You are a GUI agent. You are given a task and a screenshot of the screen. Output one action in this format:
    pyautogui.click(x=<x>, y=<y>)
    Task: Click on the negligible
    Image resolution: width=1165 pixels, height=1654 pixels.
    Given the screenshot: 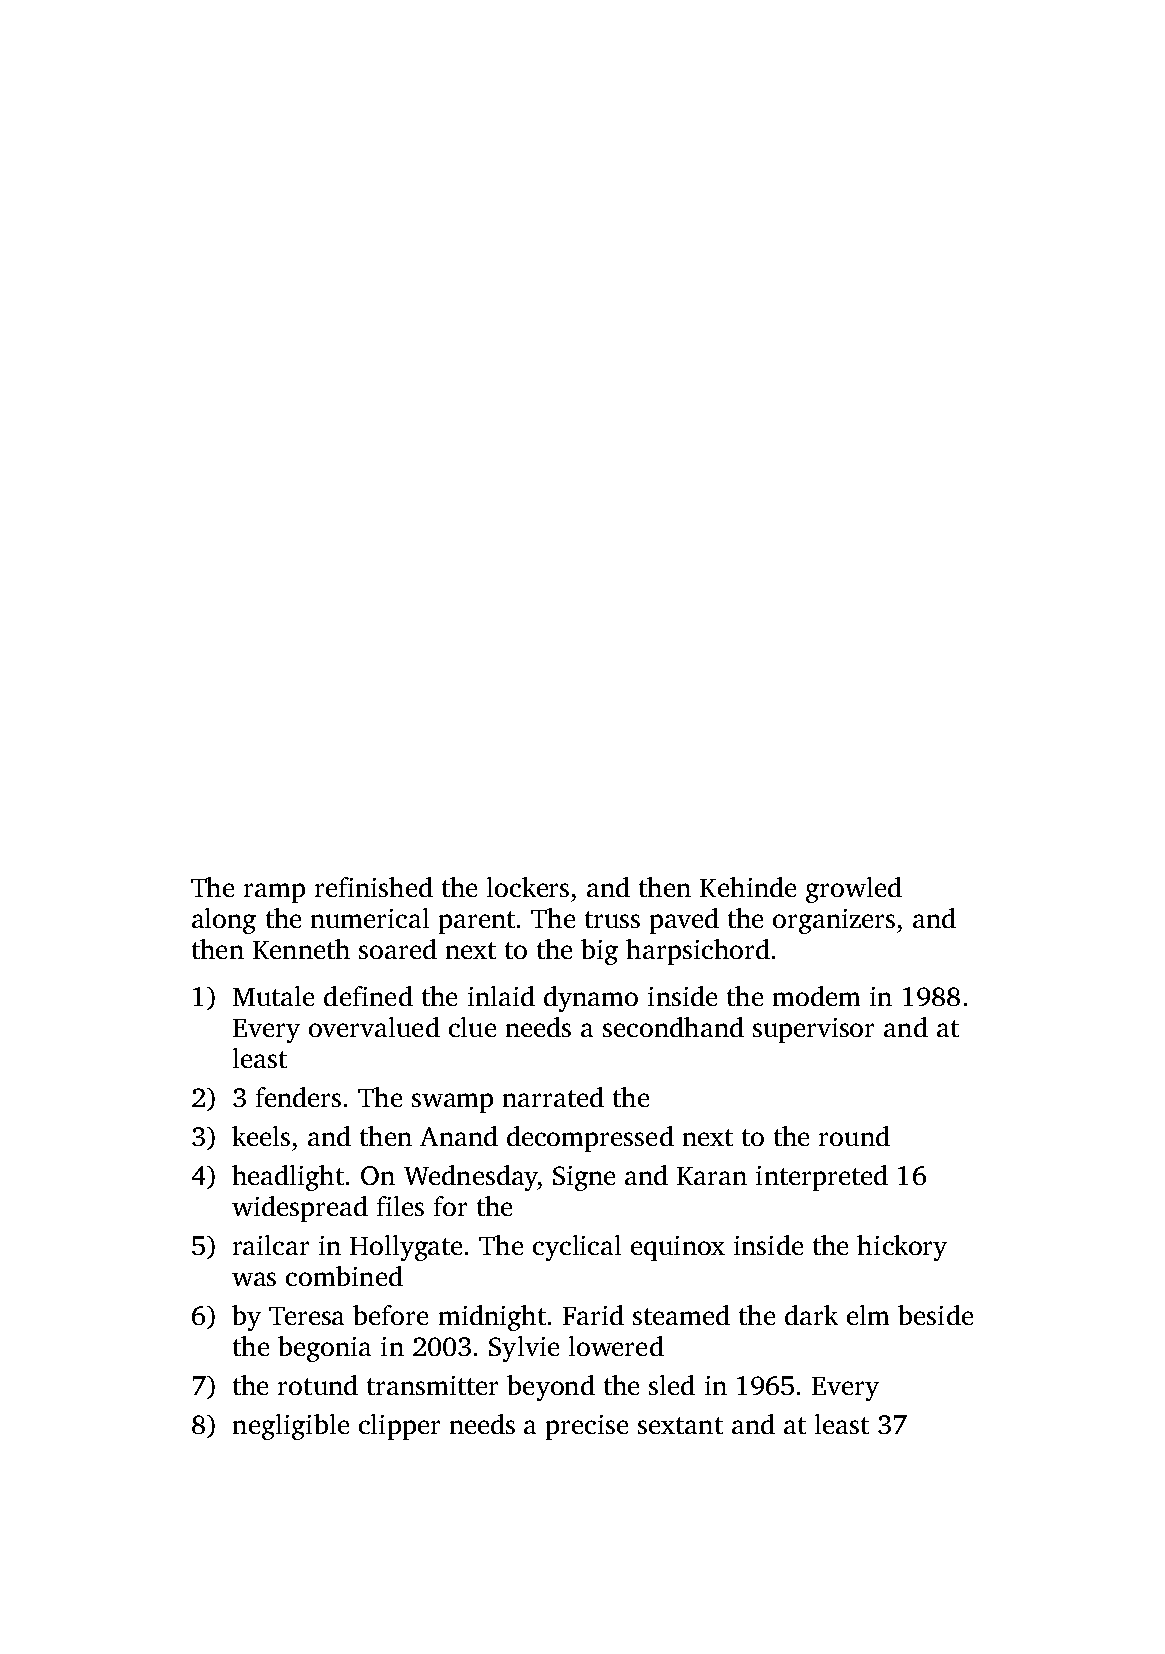 What is the action you would take?
    pyautogui.click(x=291, y=1427)
